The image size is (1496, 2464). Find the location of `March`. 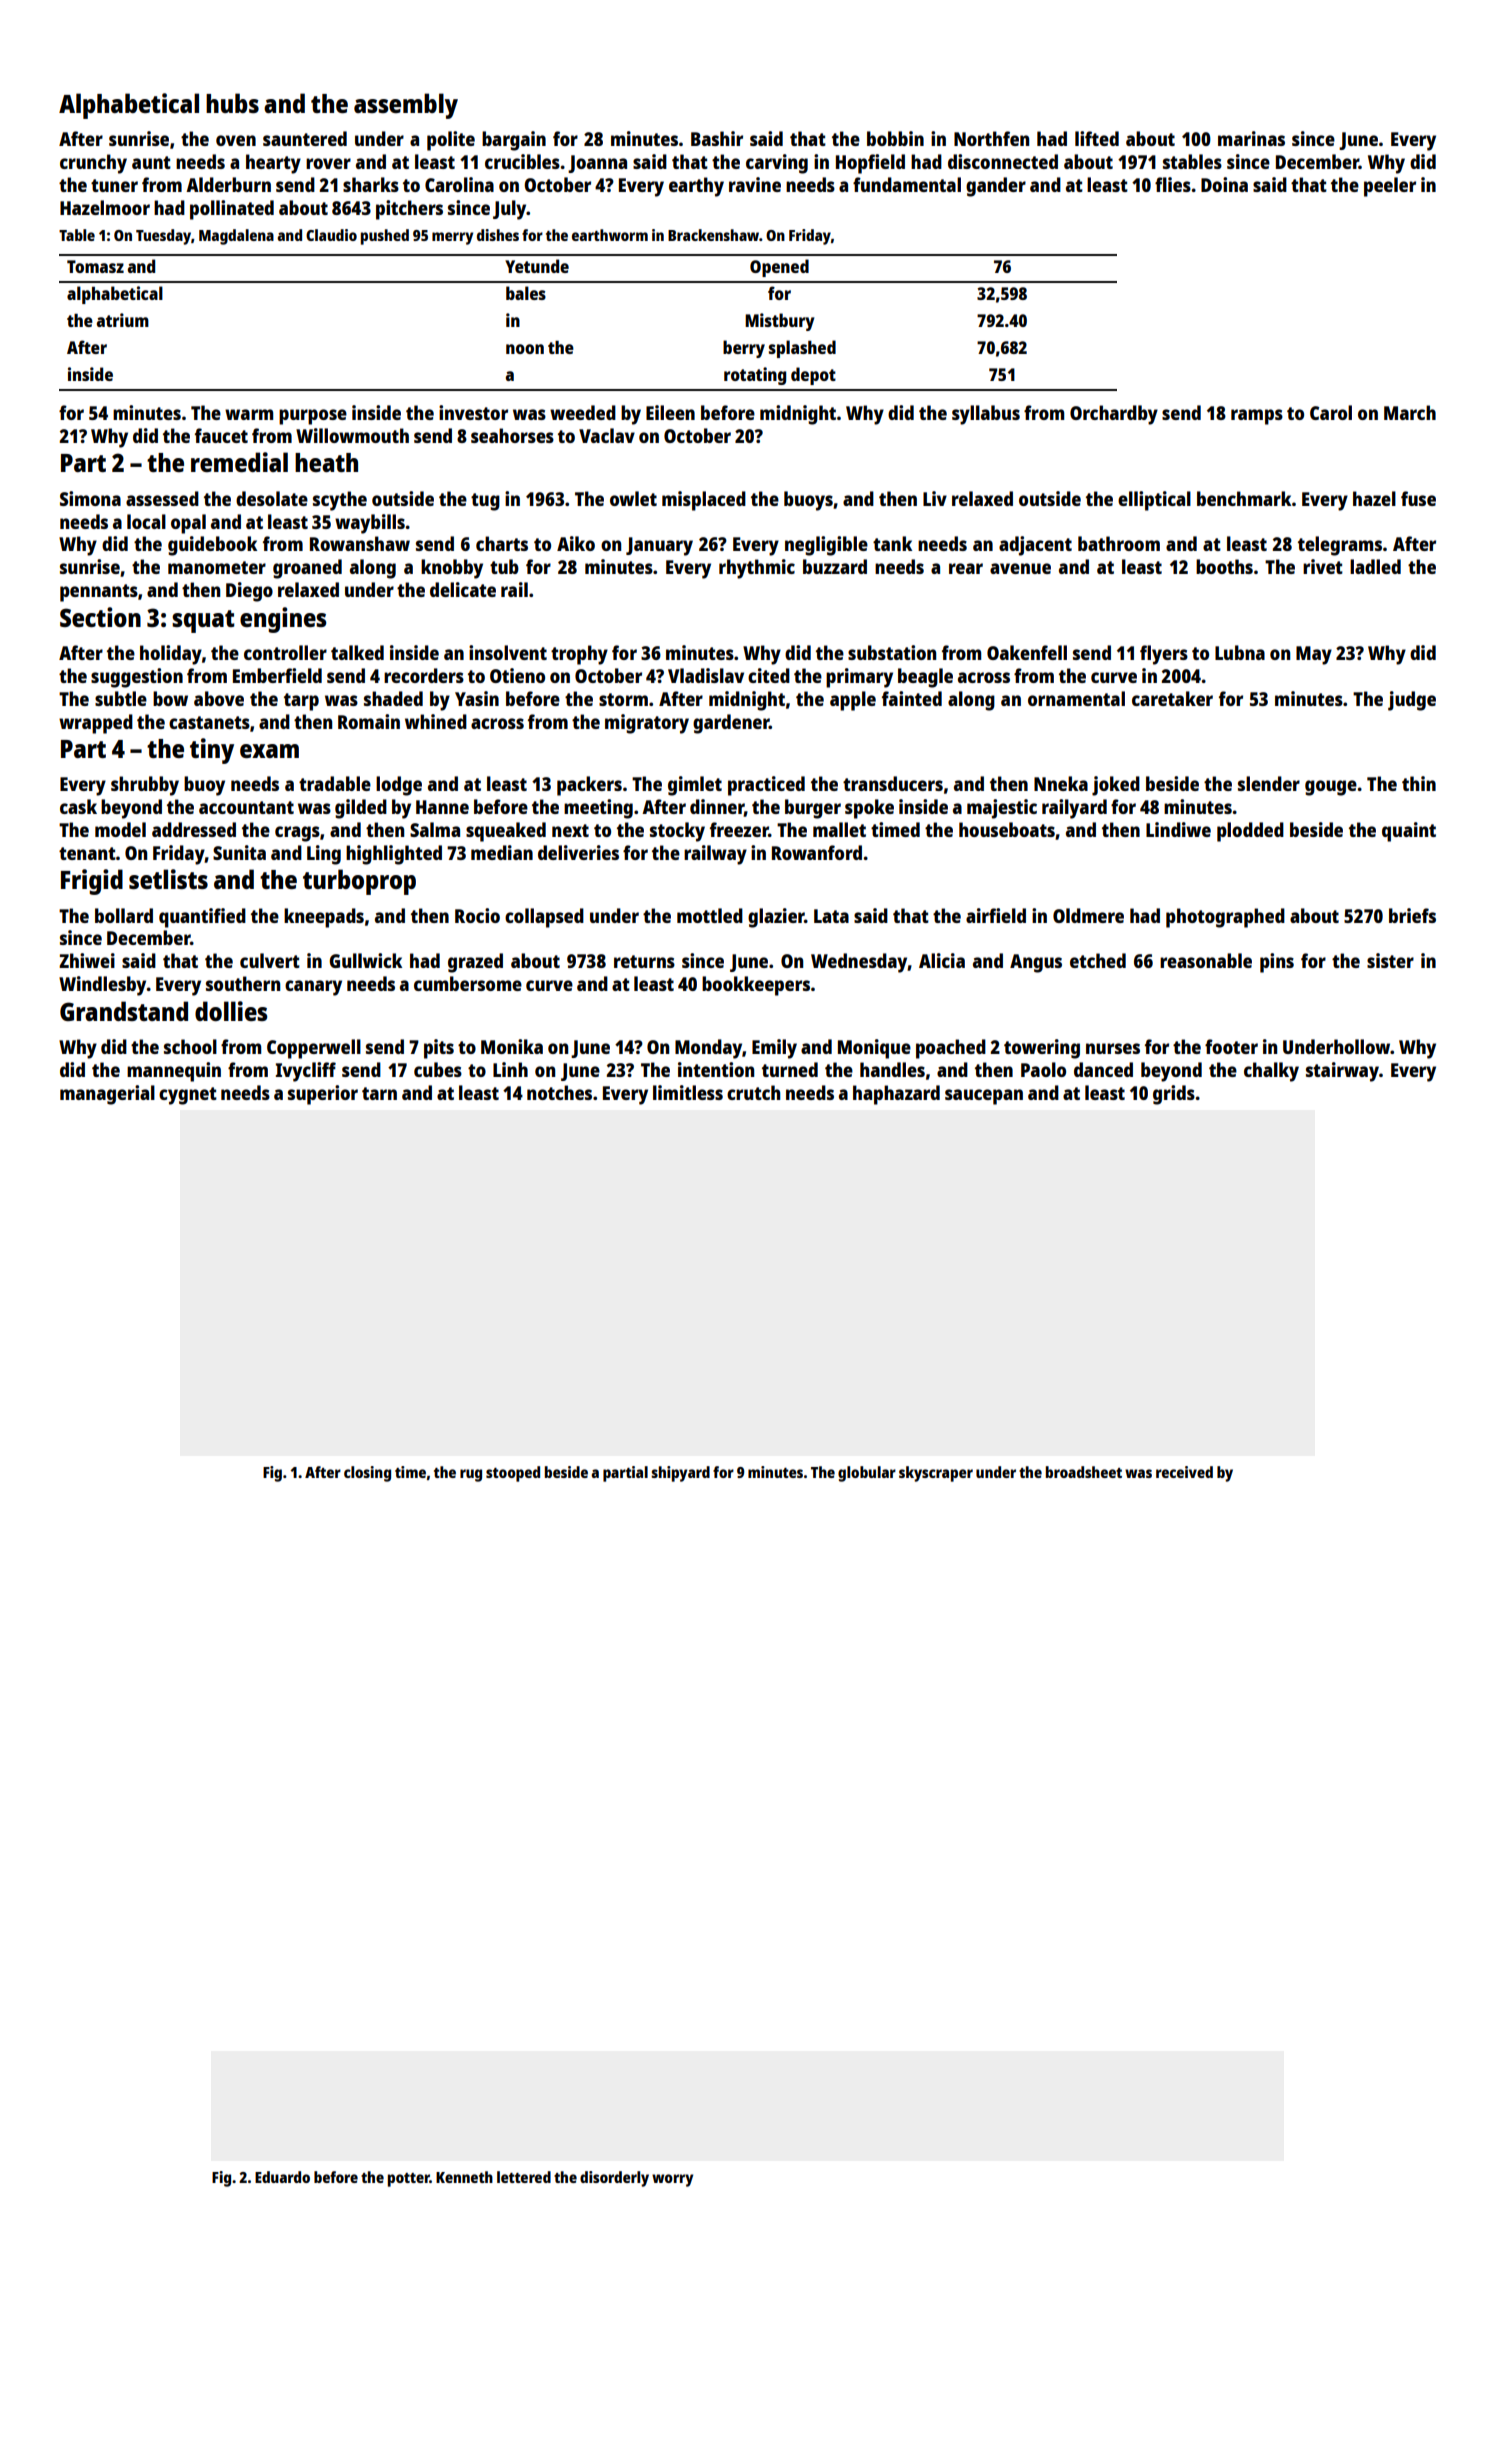

March is located at coordinates (1410, 412).
